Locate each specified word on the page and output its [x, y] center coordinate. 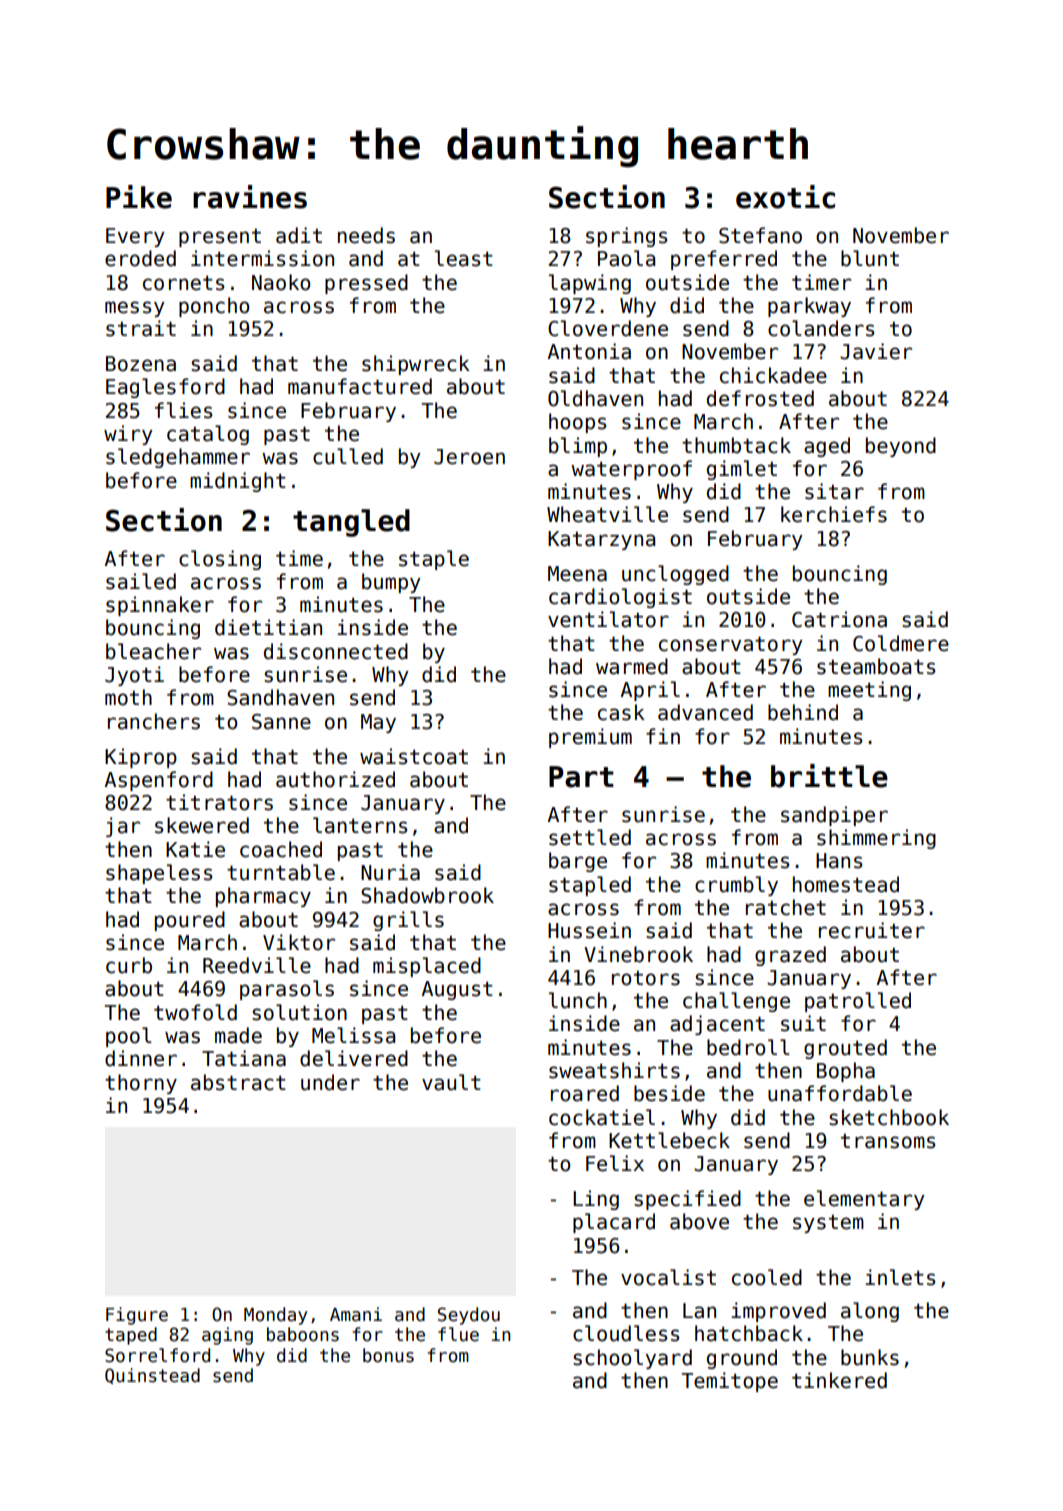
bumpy [391, 583]
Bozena [141, 364]
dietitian [268, 627]
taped [131, 1336]
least [464, 258]
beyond [901, 447]
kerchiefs [834, 514]
